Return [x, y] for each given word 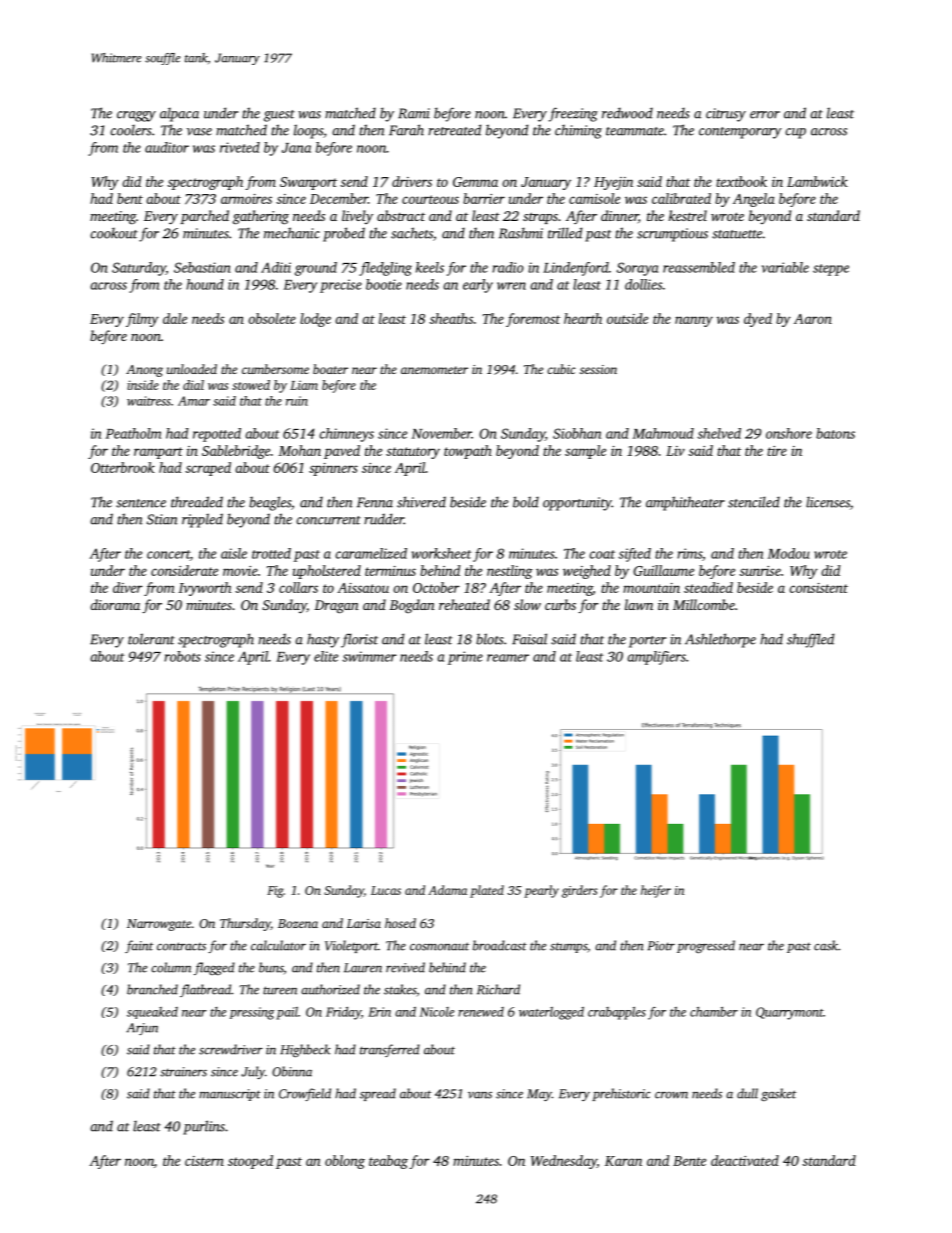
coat [602, 554]
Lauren [363, 968]
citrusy [726, 115]
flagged [214, 968]
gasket [778, 1094]
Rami [414, 113]
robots [182, 656]
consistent [819, 588]
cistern [204, 1161]
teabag [388, 1162]
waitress [149, 401]
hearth [583, 318]
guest [279, 116]
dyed [758, 320]
